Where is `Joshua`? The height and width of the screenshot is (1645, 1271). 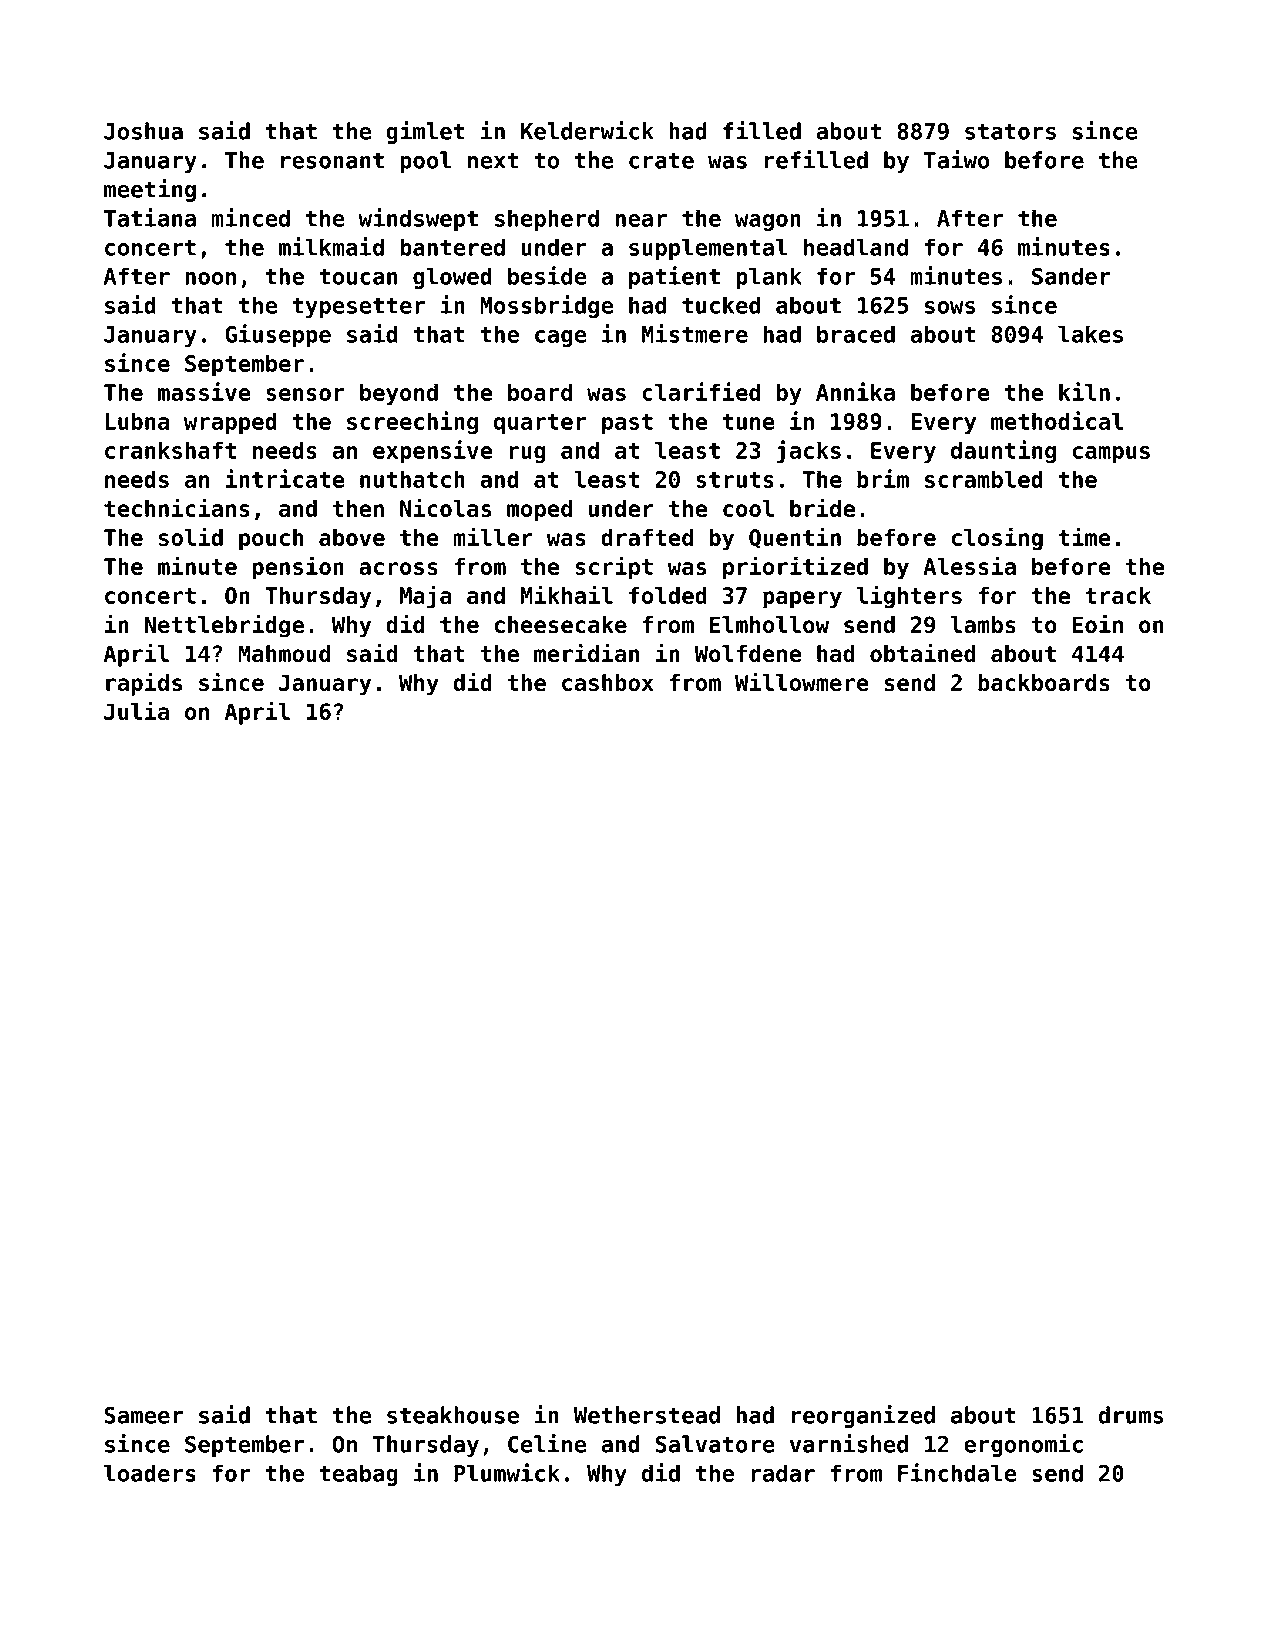 Joshua is located at coordinates (143, 131).
